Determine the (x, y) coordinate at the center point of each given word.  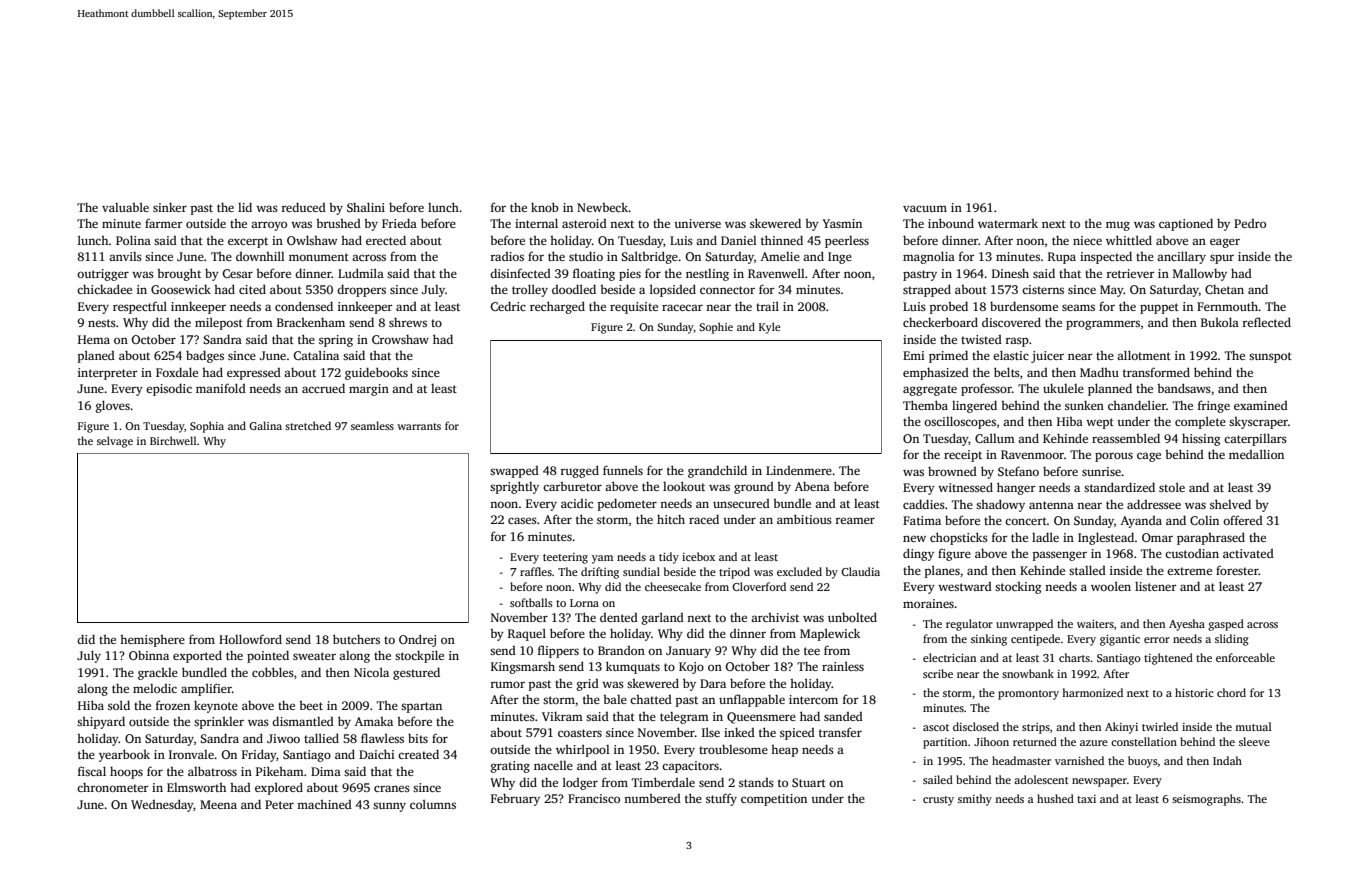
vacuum (925, 208)
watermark (1008, 223)
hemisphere (152, 641)
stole (1172, 487)
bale (615, 699)
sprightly (514, 487)
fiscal (92, 771)
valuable (125, 207)
